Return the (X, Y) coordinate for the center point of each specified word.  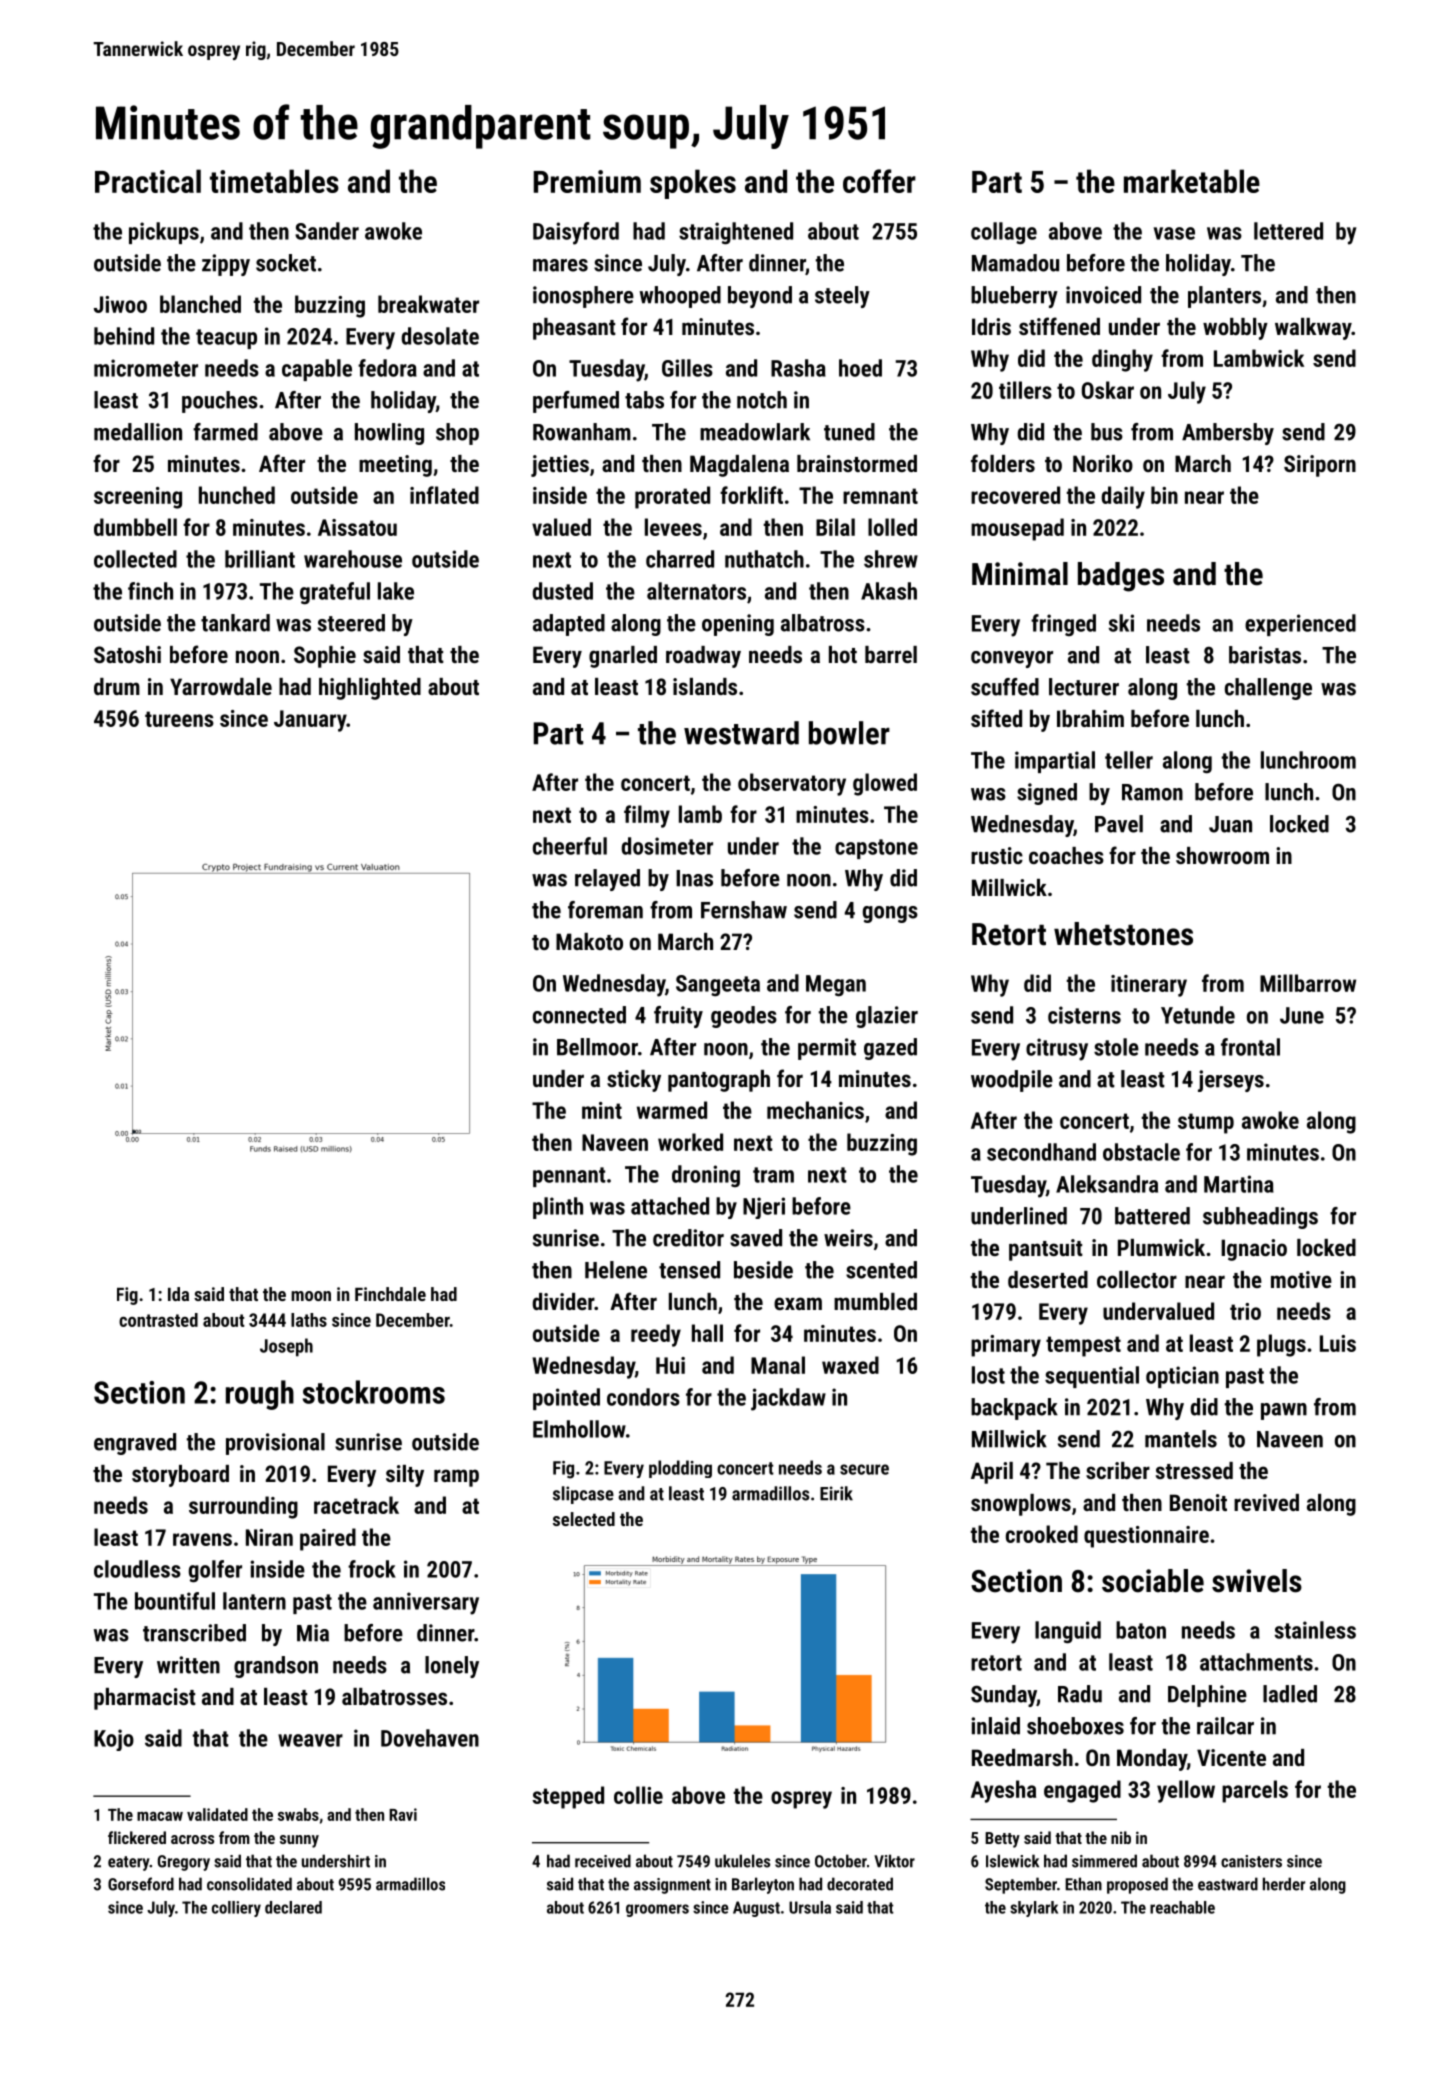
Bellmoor (597, 1047)
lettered (1288, 231)
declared (293, 1907)
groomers (657, 1910)
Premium (587, 181)
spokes (693, 184)
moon (311, 1296)
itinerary (1149, 986)
